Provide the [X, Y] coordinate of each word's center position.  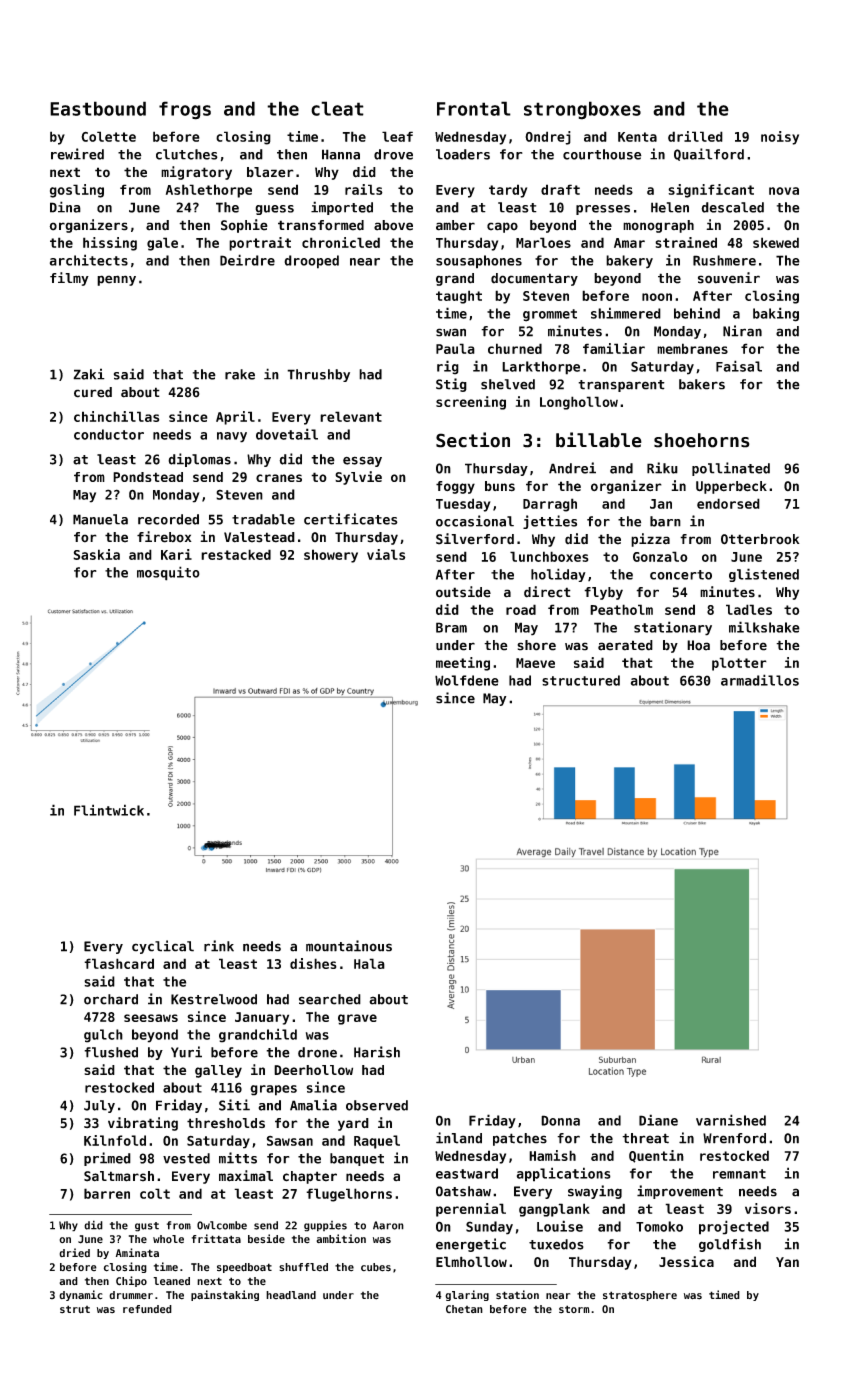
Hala [369, 963]
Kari [176, 554]
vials [386, 554]
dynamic [81, 1295]
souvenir [729, 278]
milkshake [764, 627]
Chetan [464, 1309]
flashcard [119, 963]
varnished [731, 1120]
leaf [397, 136]
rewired [77, 154]
